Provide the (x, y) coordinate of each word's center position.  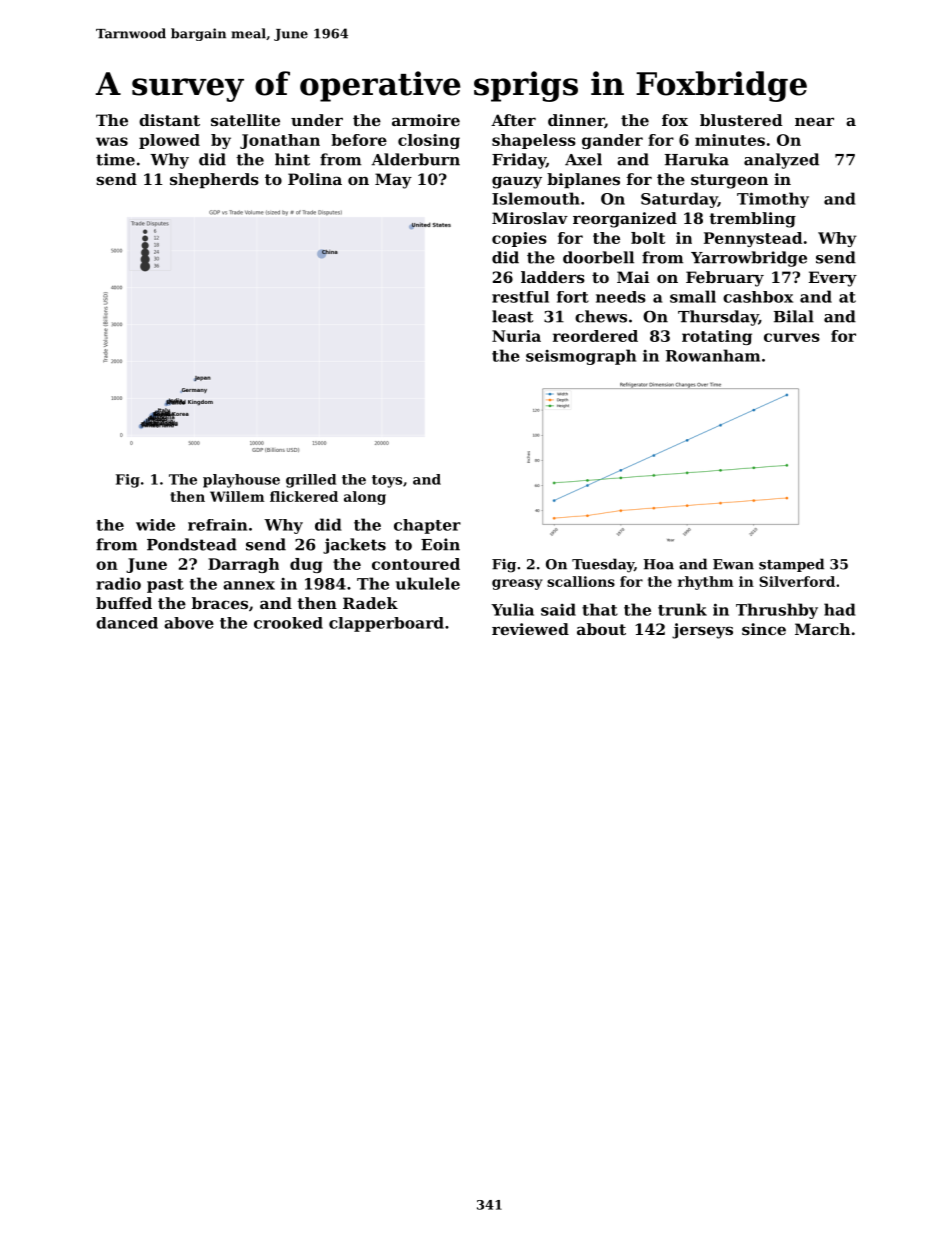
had (840, 609)
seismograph (581, 357)
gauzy (517, 182)
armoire (426, 120)
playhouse (241, 481)
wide (155, 525)
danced (127, 623)
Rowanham (713, 355)
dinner (576, 120)
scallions (581, 581)
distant (169, 120)
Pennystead (753, 239)
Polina (315, 179)
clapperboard (386, 624)
